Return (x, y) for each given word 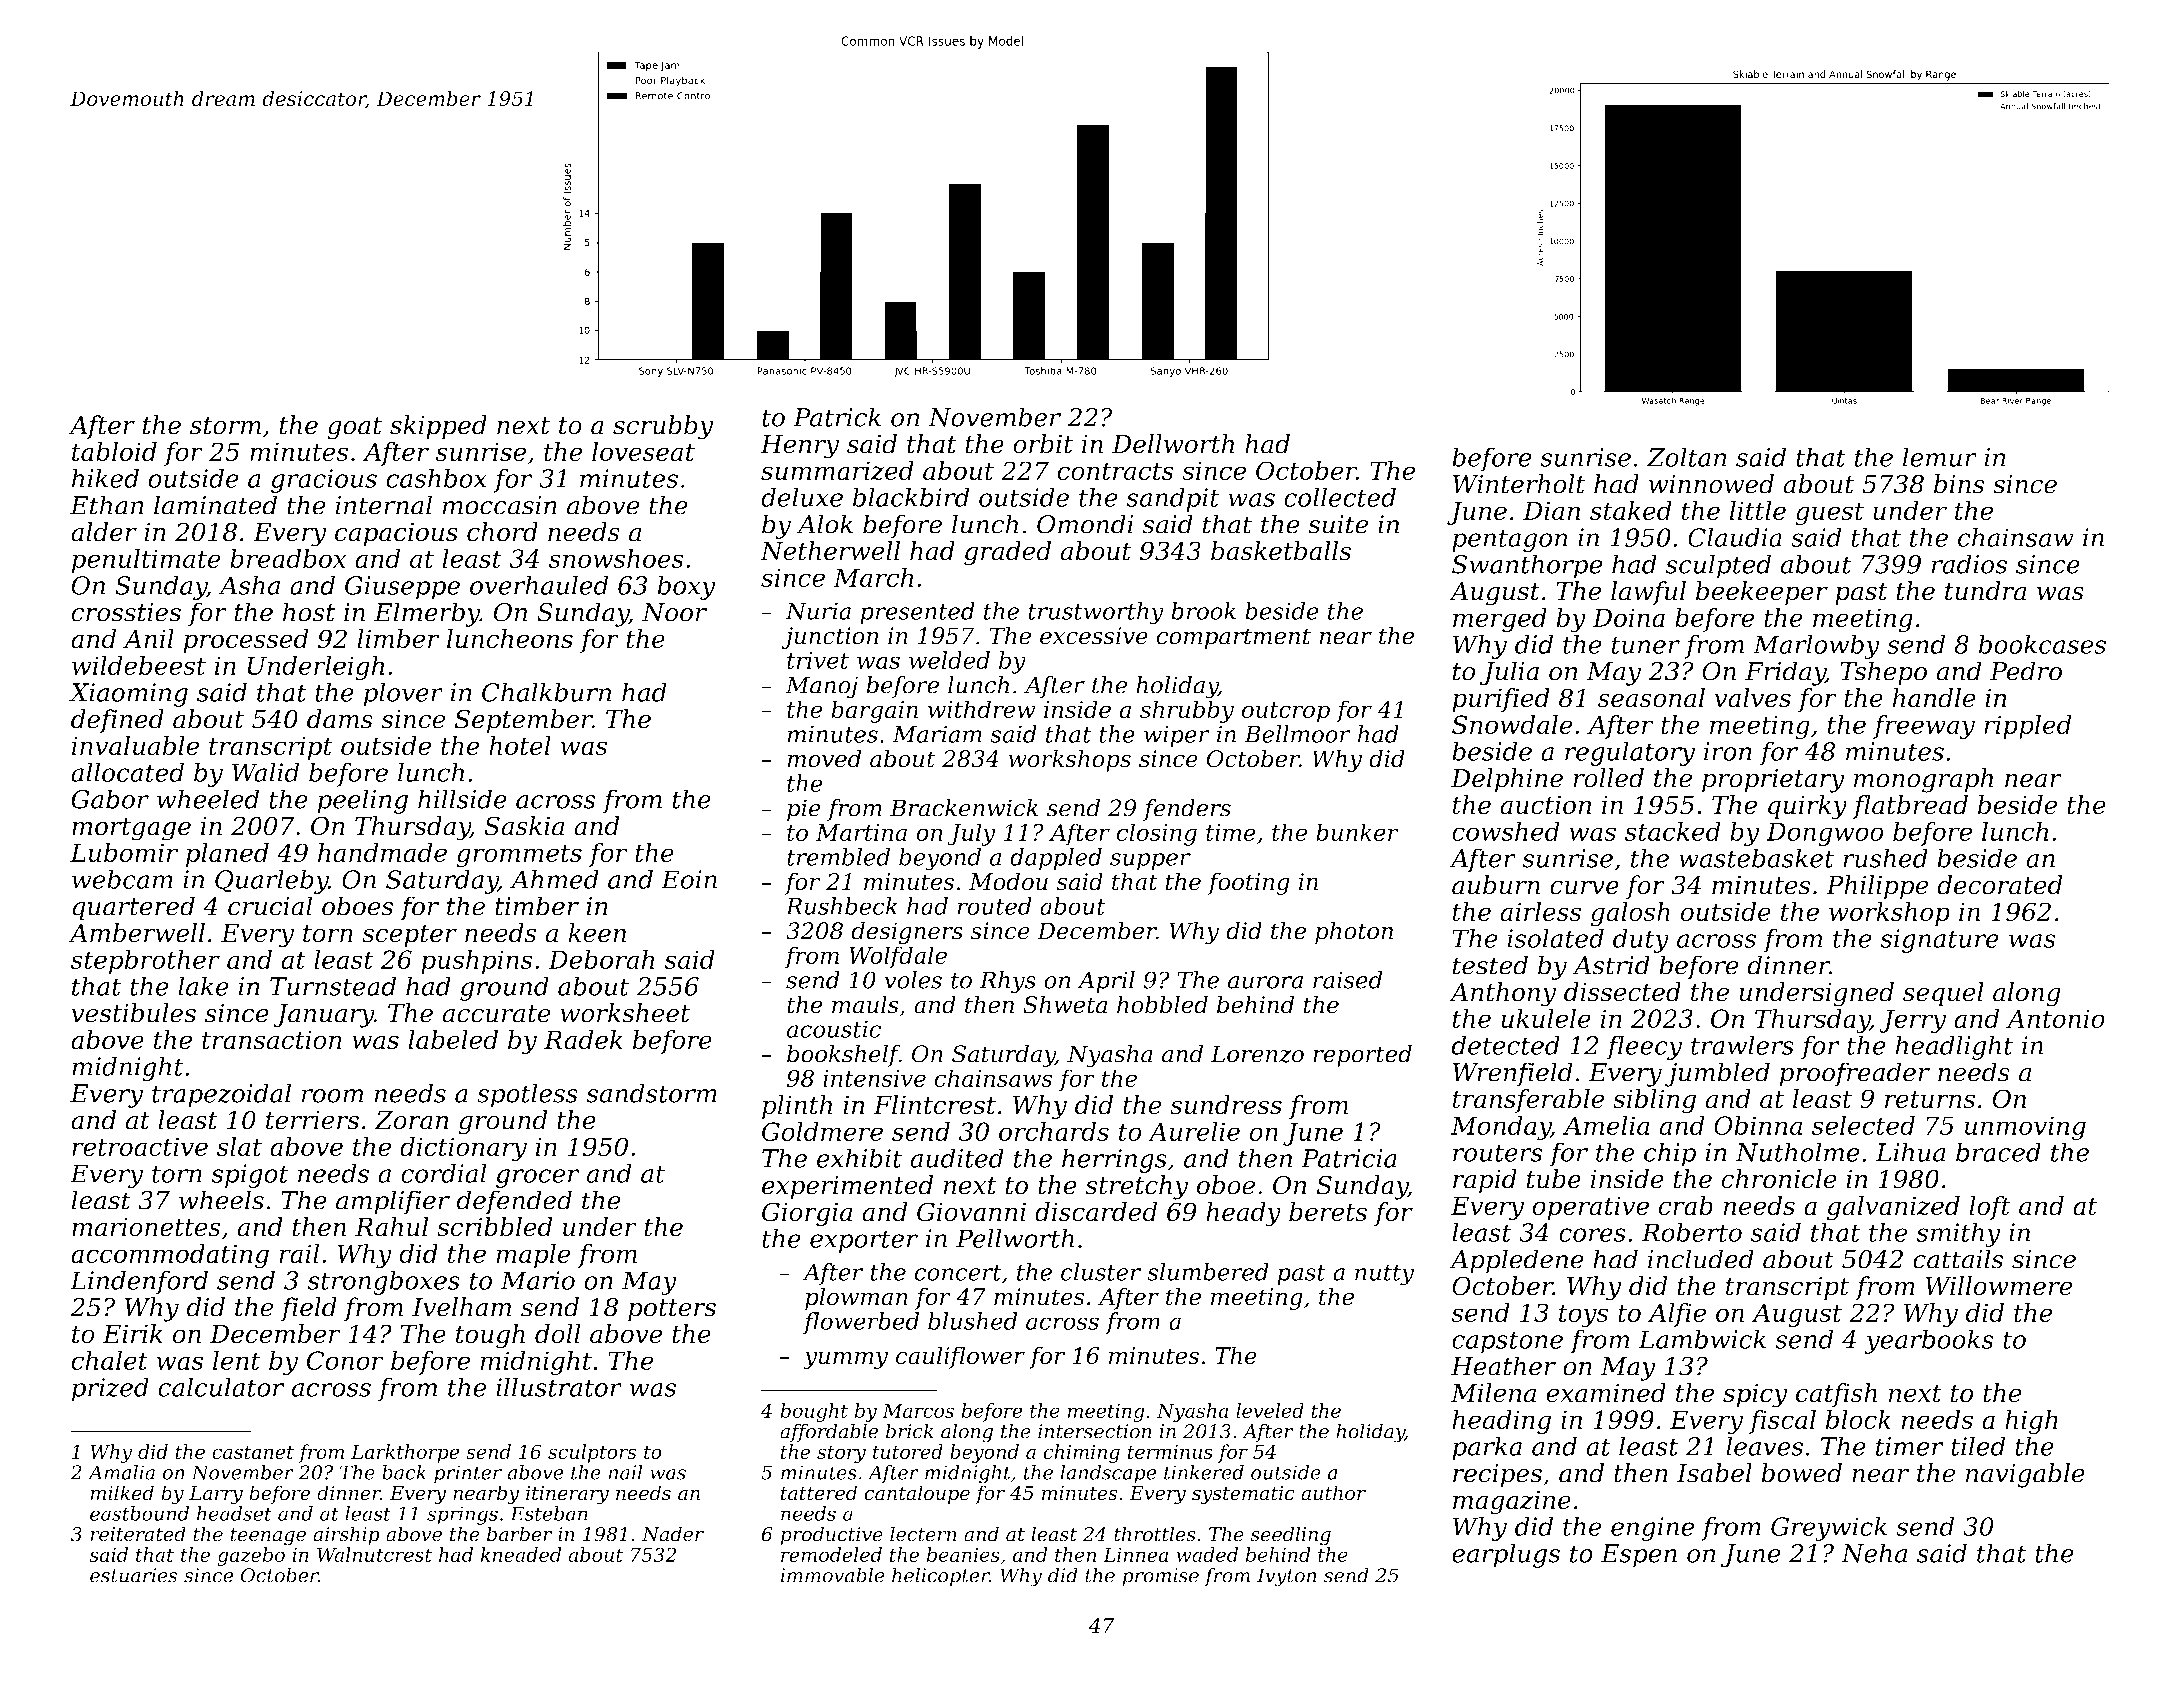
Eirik (133, 1333)
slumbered (1208, 1272)
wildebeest (139, 665)
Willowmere (1999, 1286)
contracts (1115, 471)
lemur (1940, 457)
